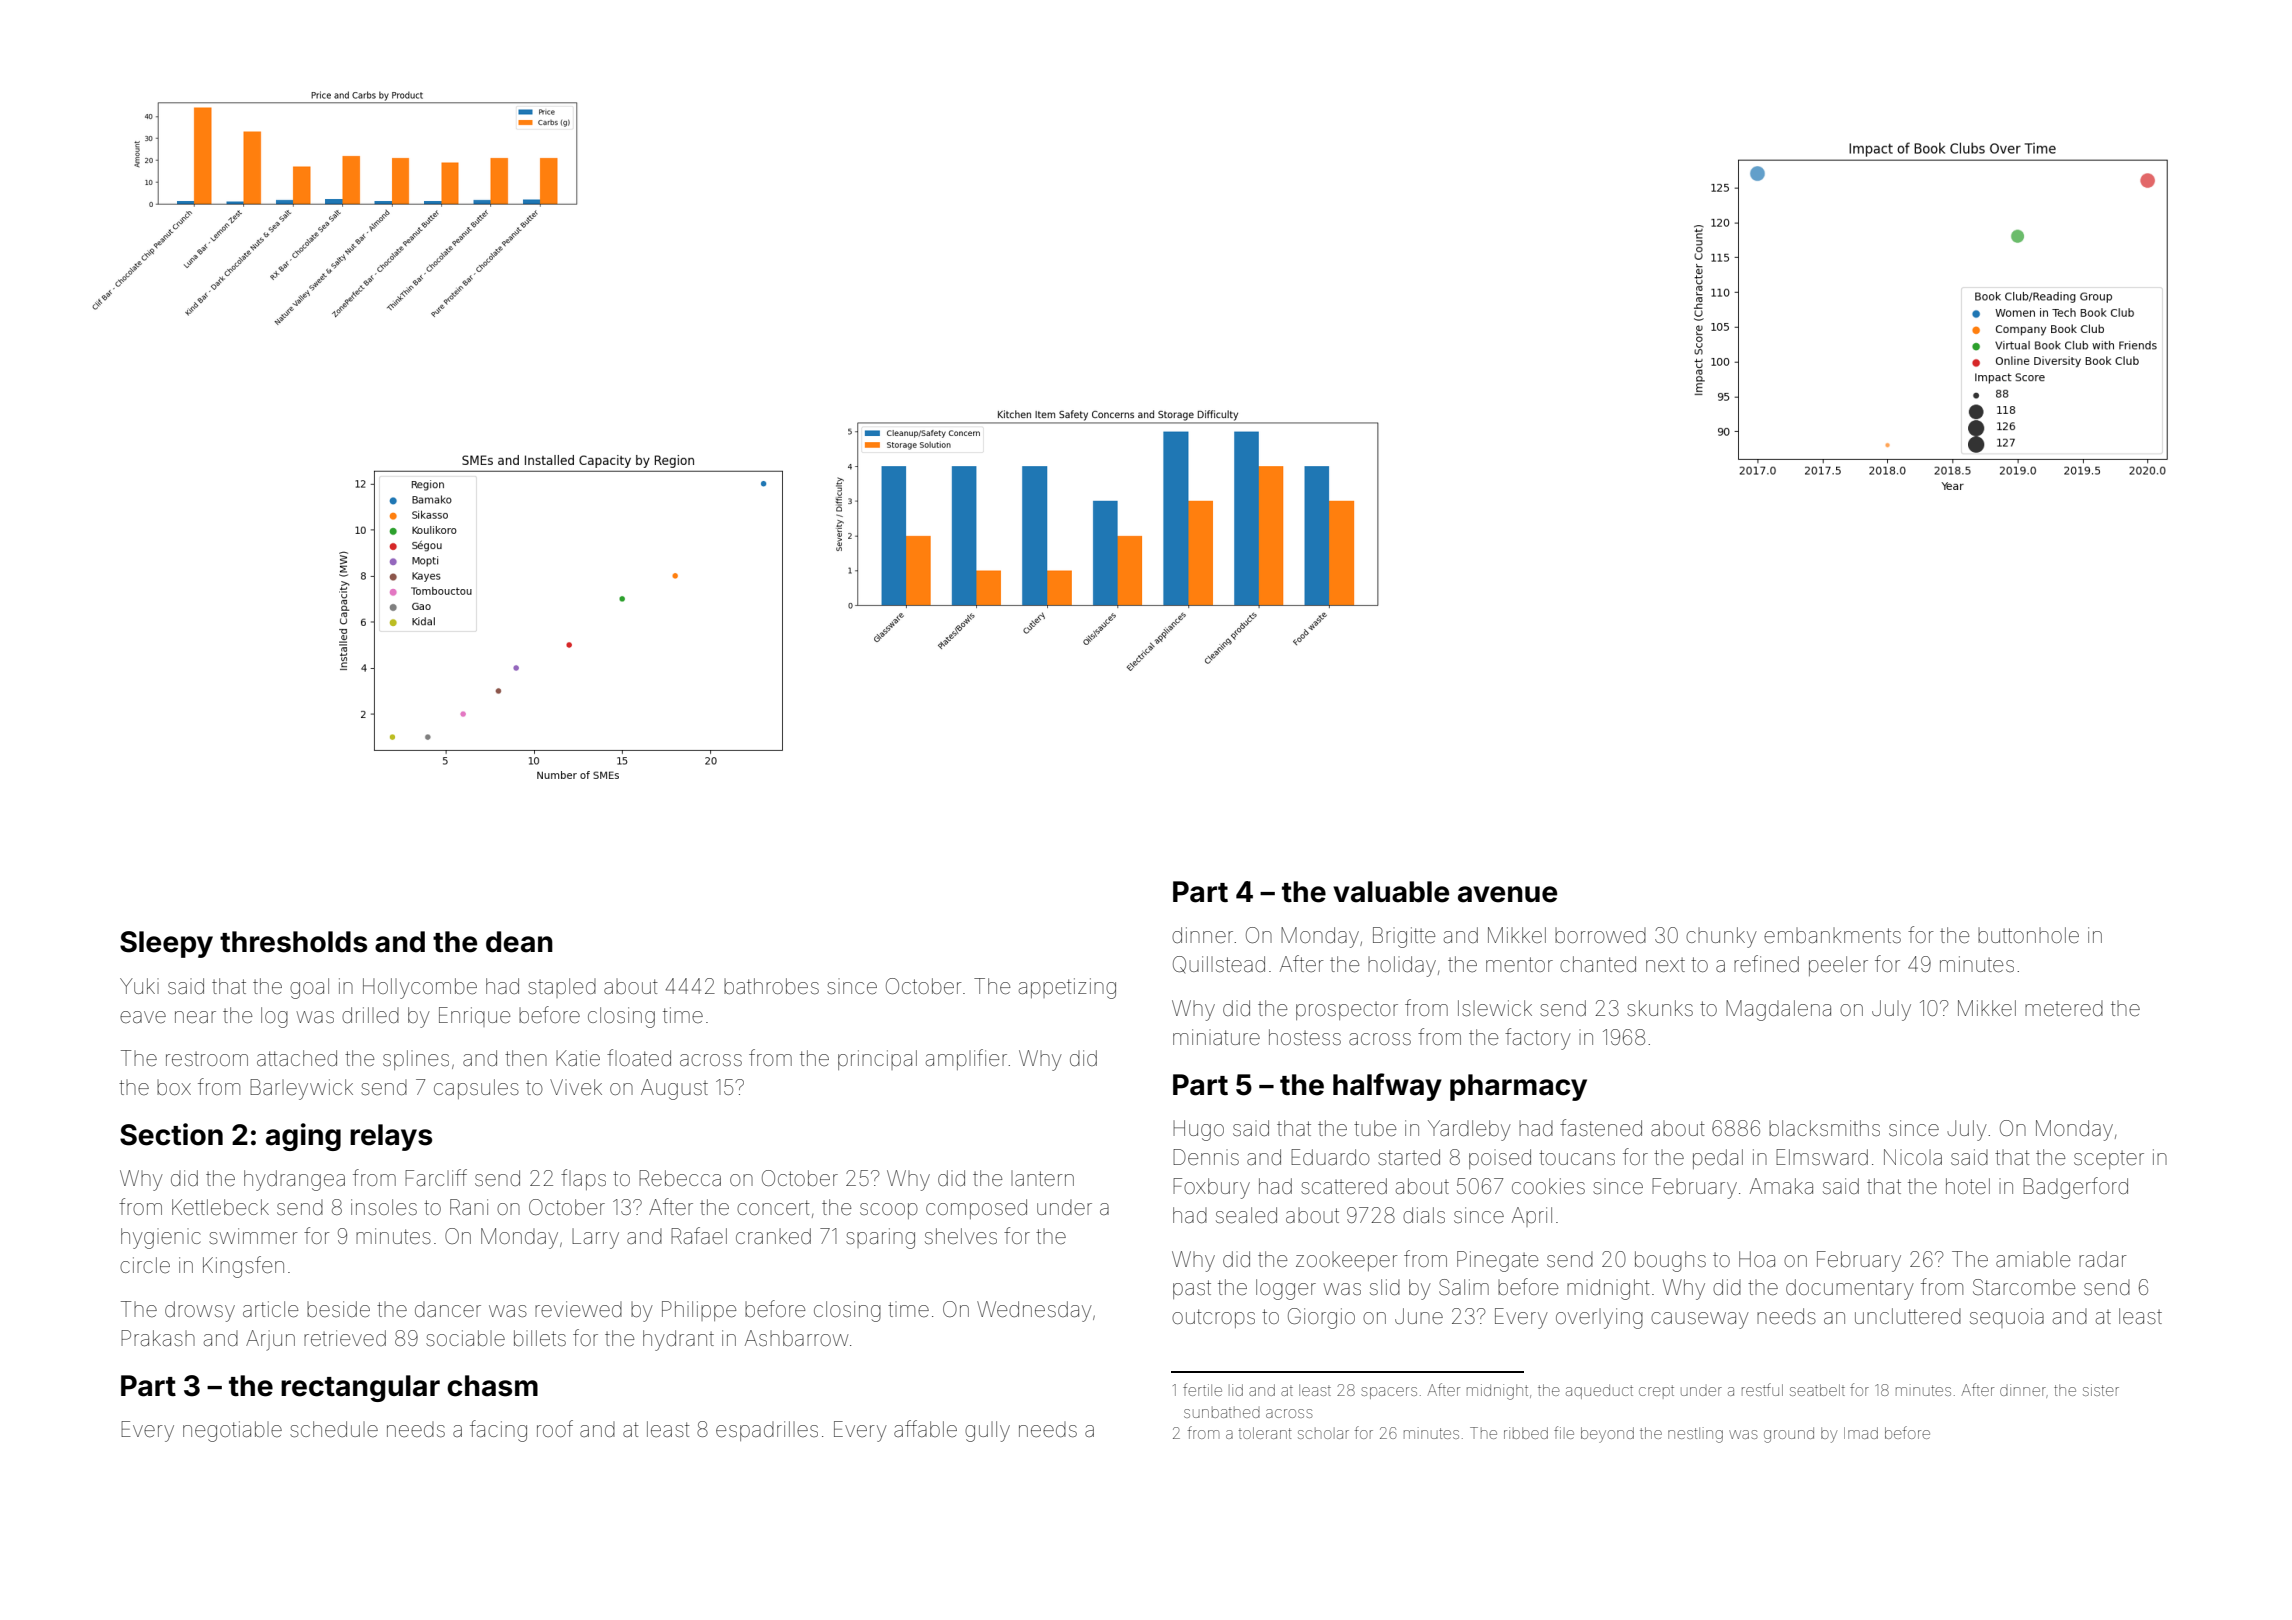 The height and width of the document is (1620, 2292). Describe the element at coordinates (1781, 1186) in the document. I see `Amaka` at that location.
